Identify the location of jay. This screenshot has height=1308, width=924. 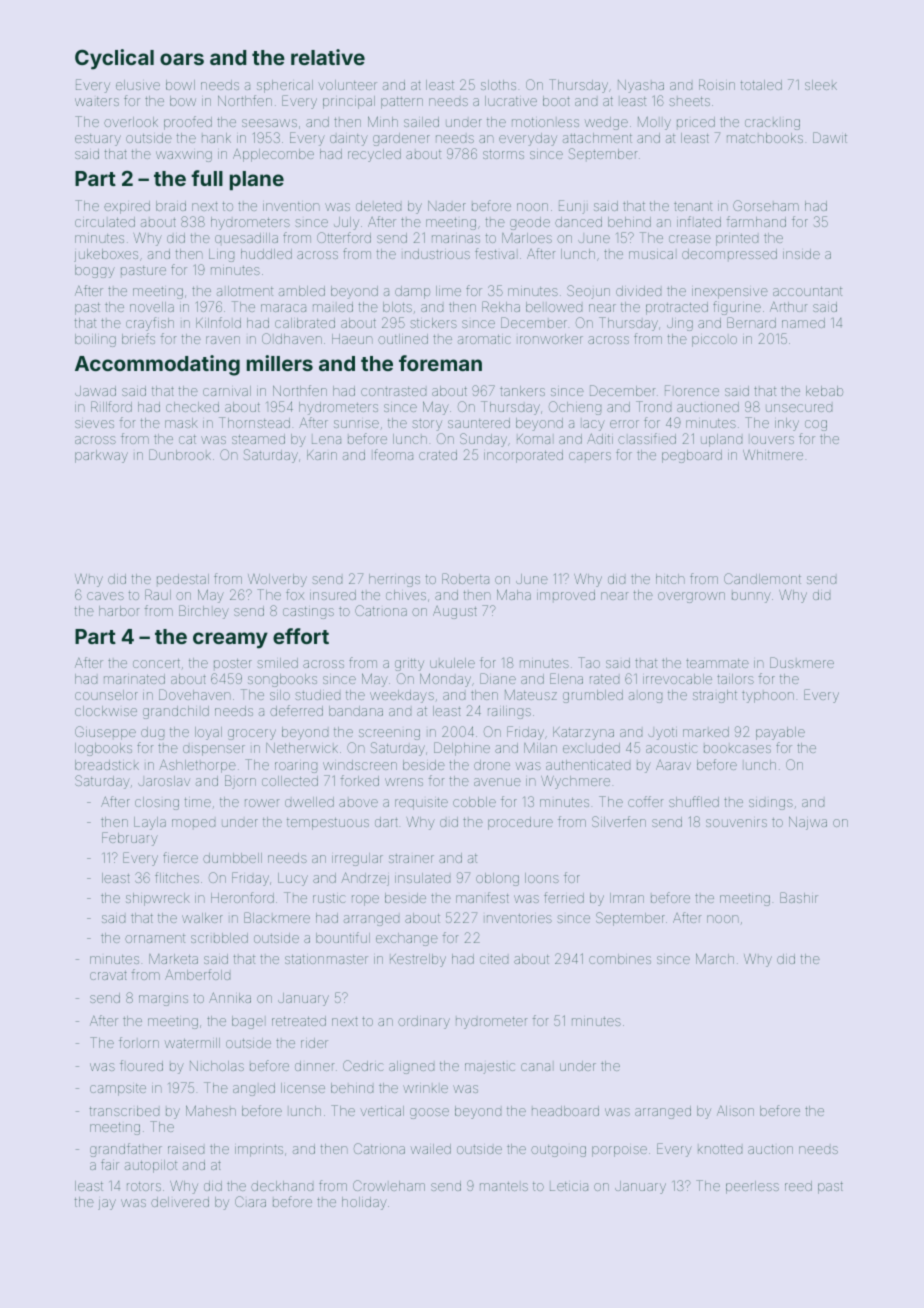
(107, 1204).
